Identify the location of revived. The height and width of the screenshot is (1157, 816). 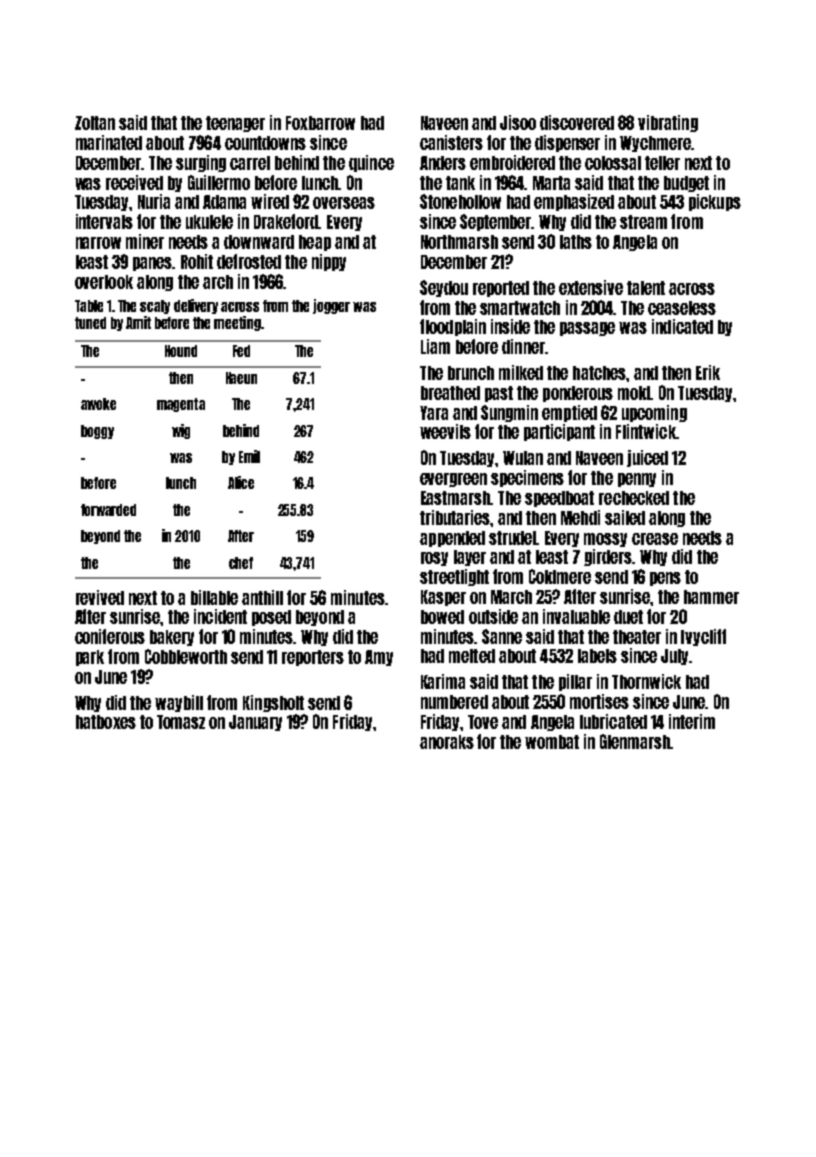
(100, 597).
